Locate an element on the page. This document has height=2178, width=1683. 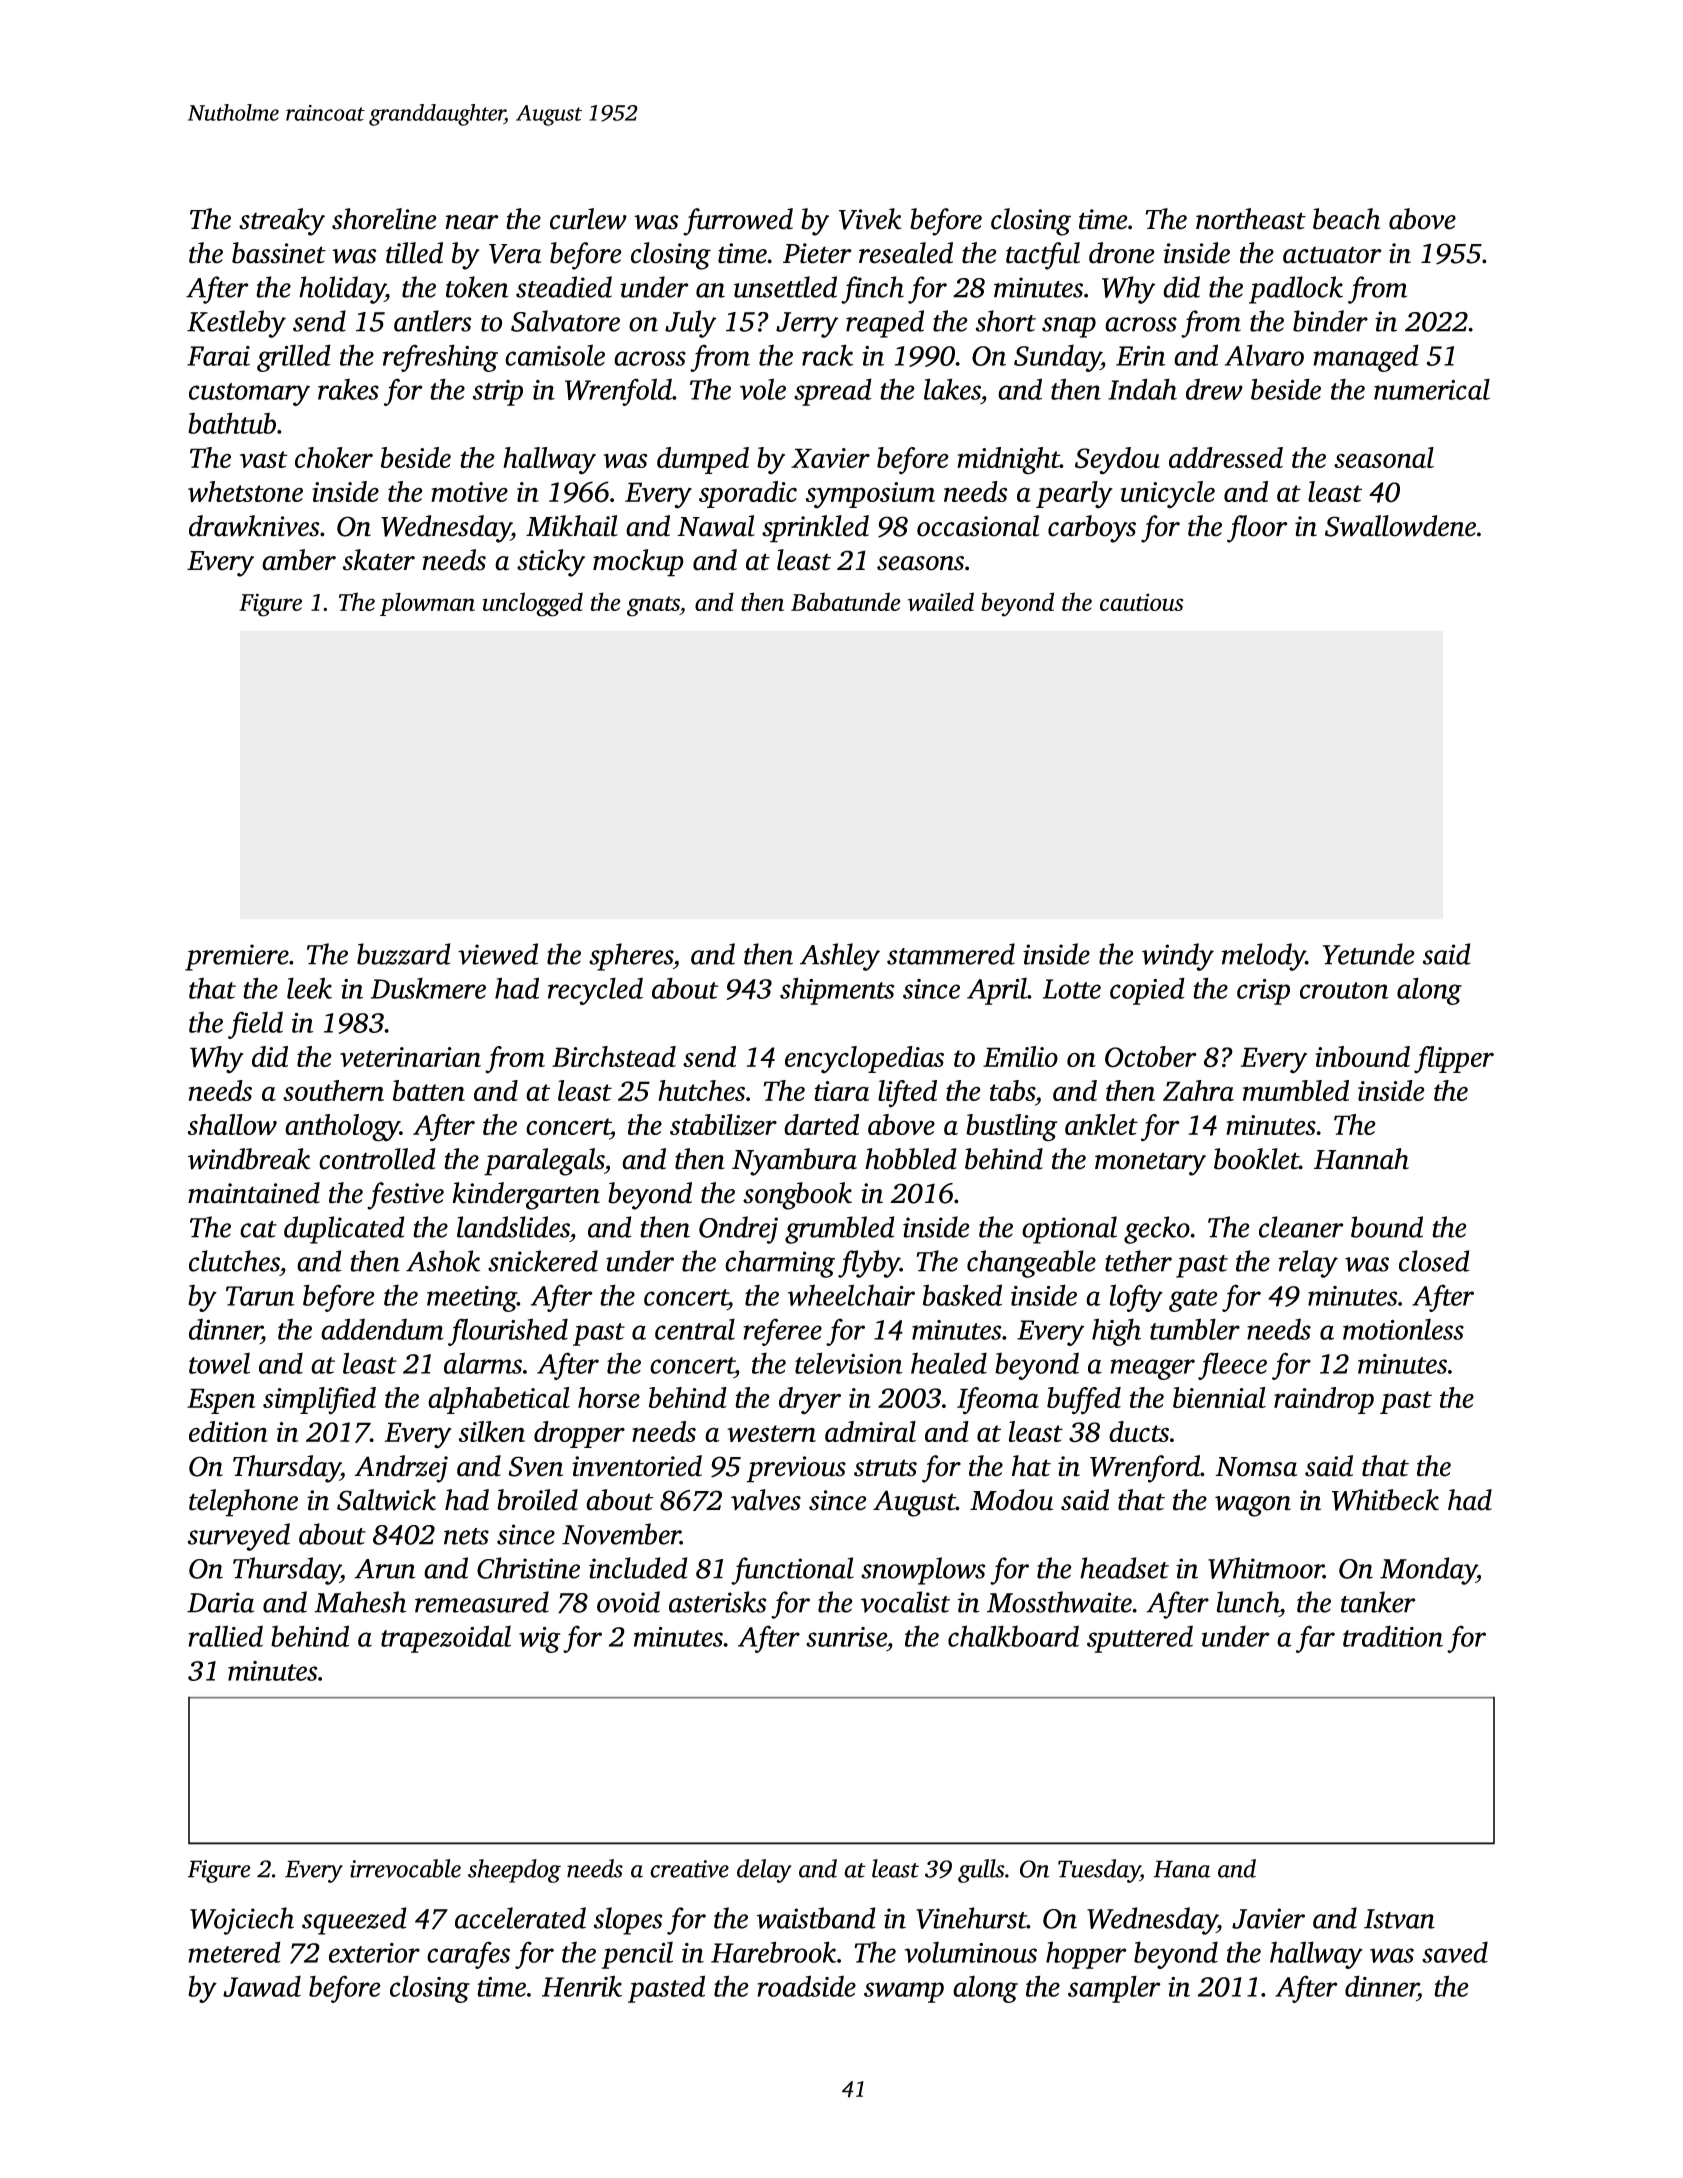
sheepdog is located at coordinates (514, 1871).
